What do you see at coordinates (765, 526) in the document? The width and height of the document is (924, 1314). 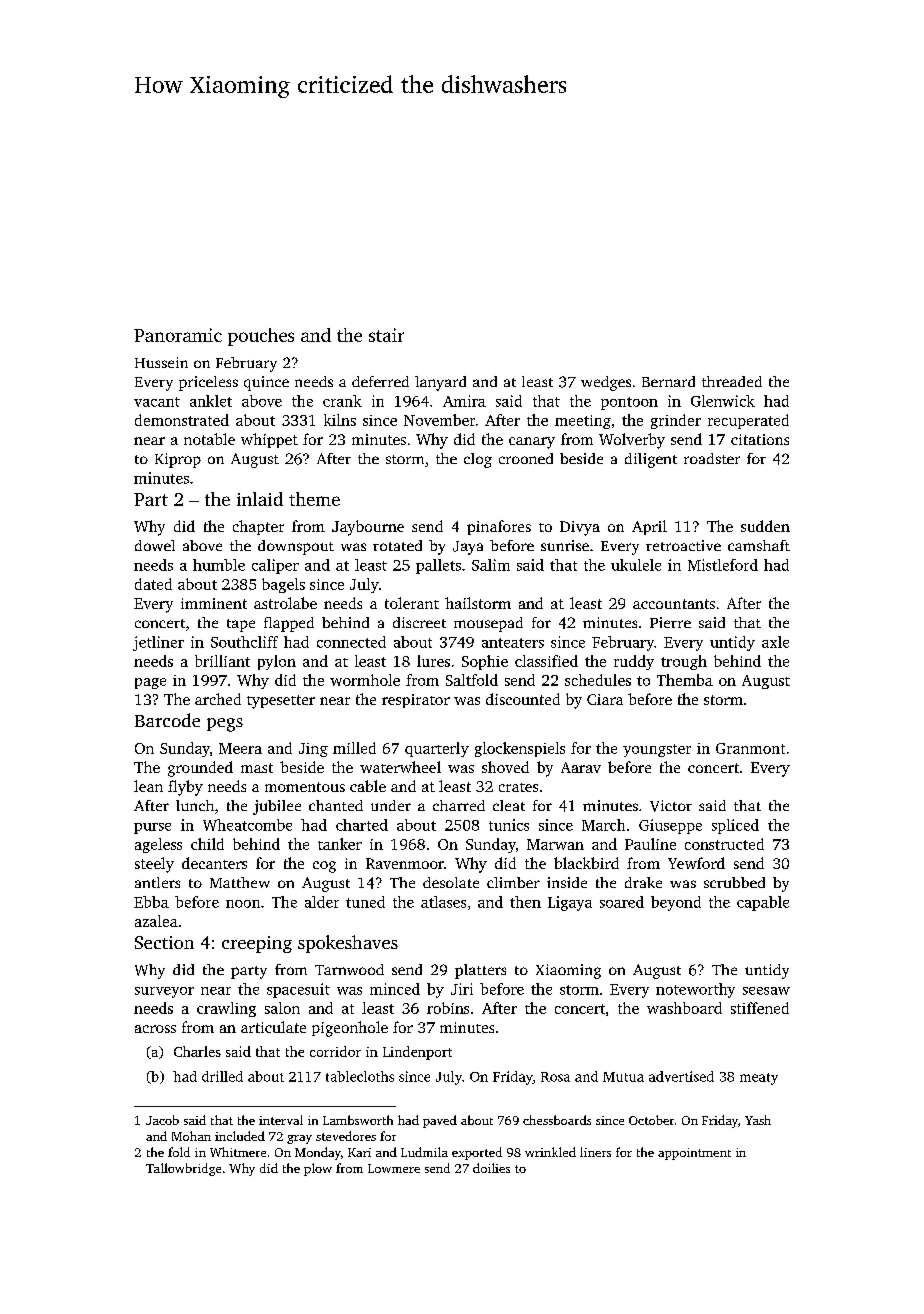 I see `sudden` at bounding box center [765, 526].
